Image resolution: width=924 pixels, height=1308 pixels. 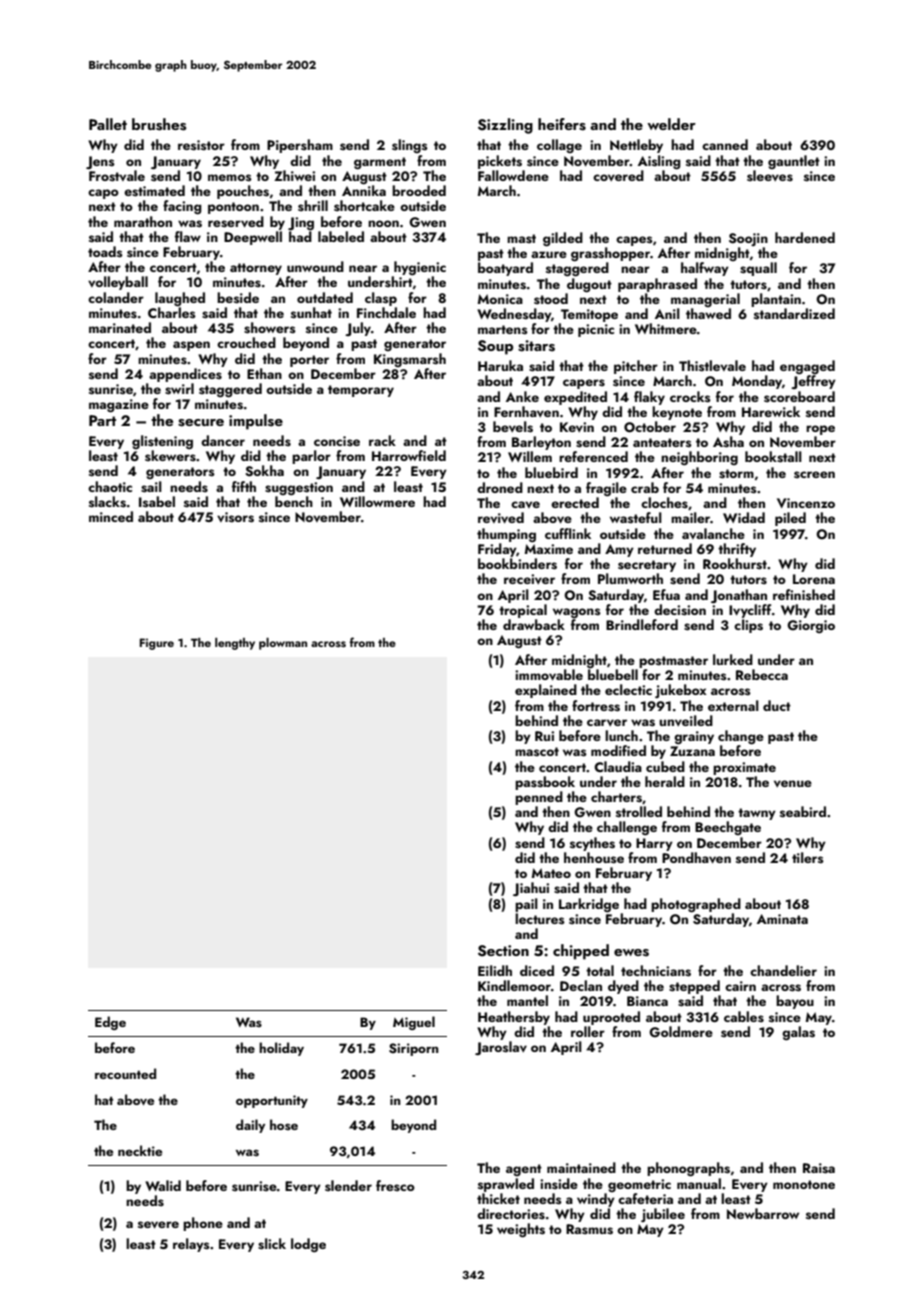 What do you see at coordinates (725, 144) in the image?
I see `canned` at bounding box center [725, 144].
